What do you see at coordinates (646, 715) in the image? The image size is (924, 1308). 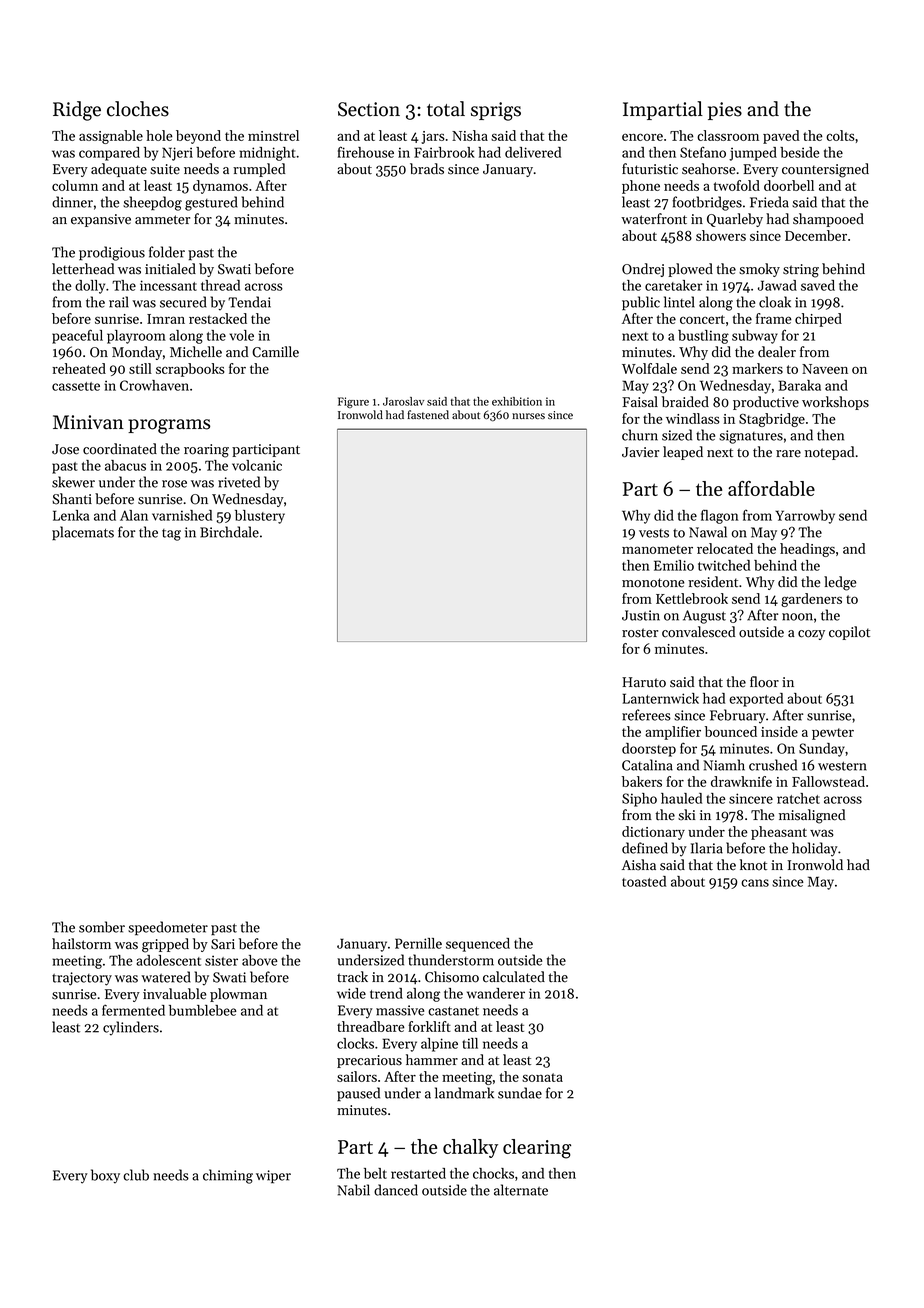 I see `referees` at bounding box center [646, 715].
